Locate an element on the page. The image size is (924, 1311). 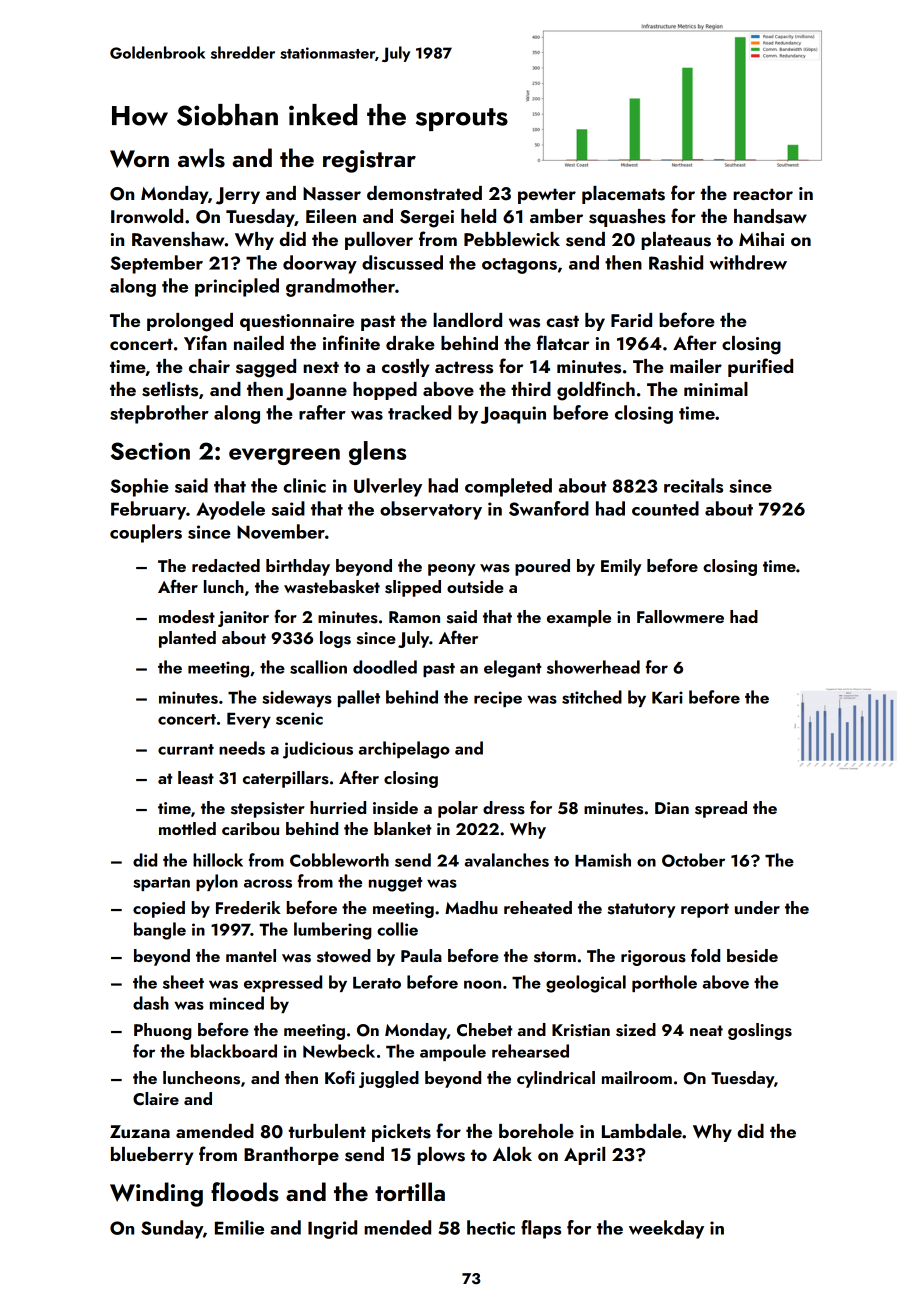
spartan is located at coordinates (161, 884).
